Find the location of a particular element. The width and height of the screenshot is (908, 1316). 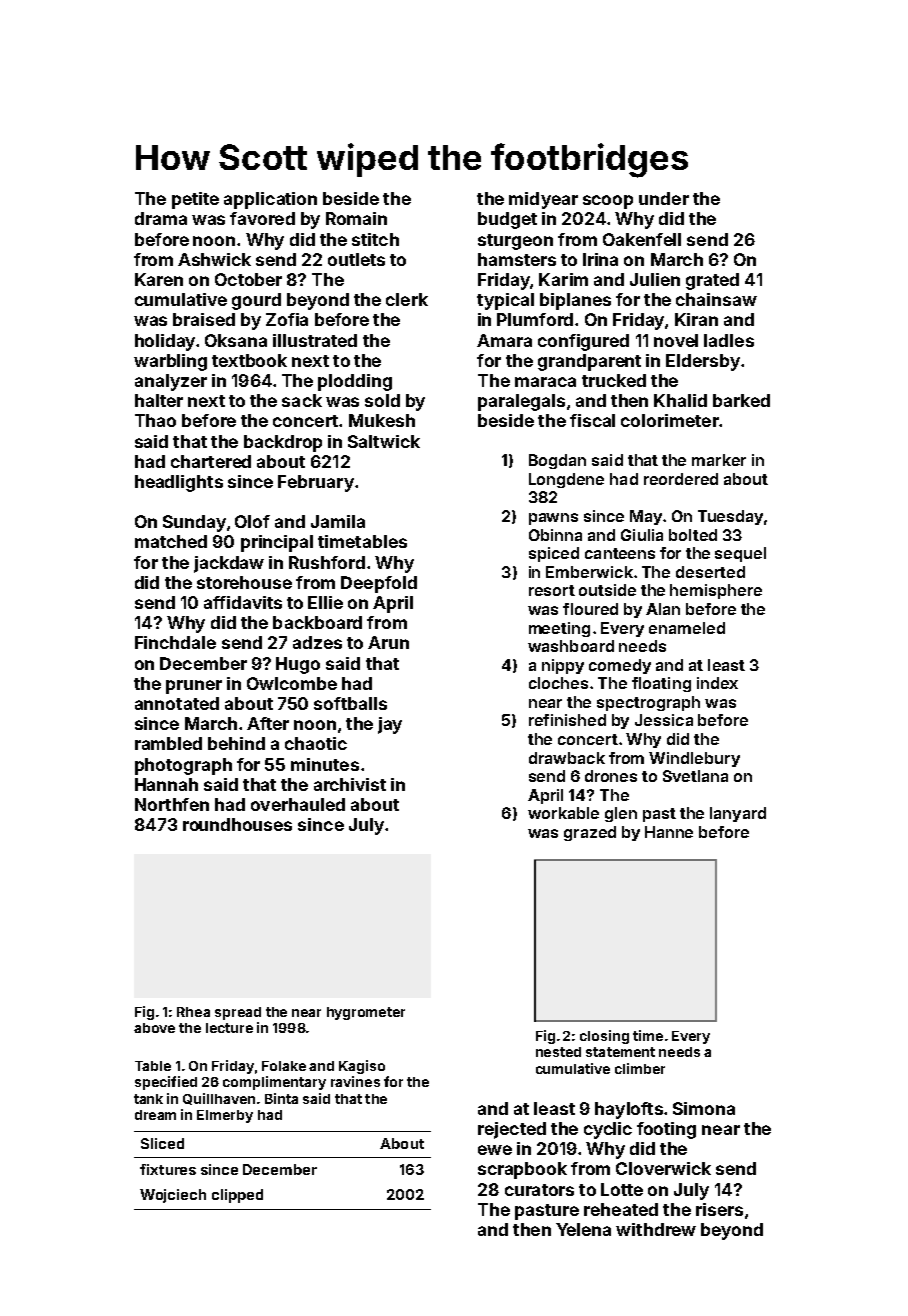

footing is located at coordinates (666, 1130).
